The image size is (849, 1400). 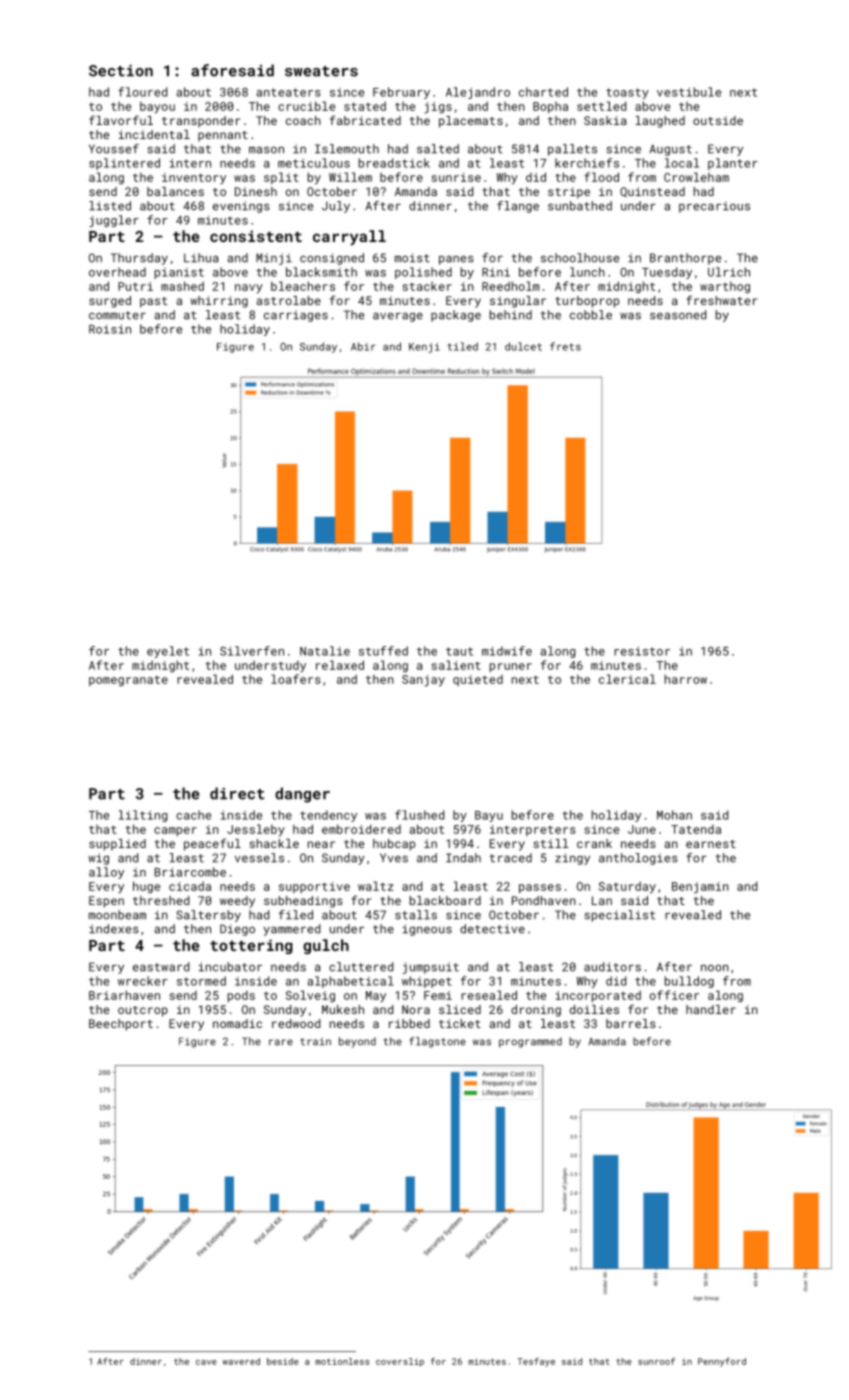 I want to click on Tesfaye, so click(x=536, y=1362).
